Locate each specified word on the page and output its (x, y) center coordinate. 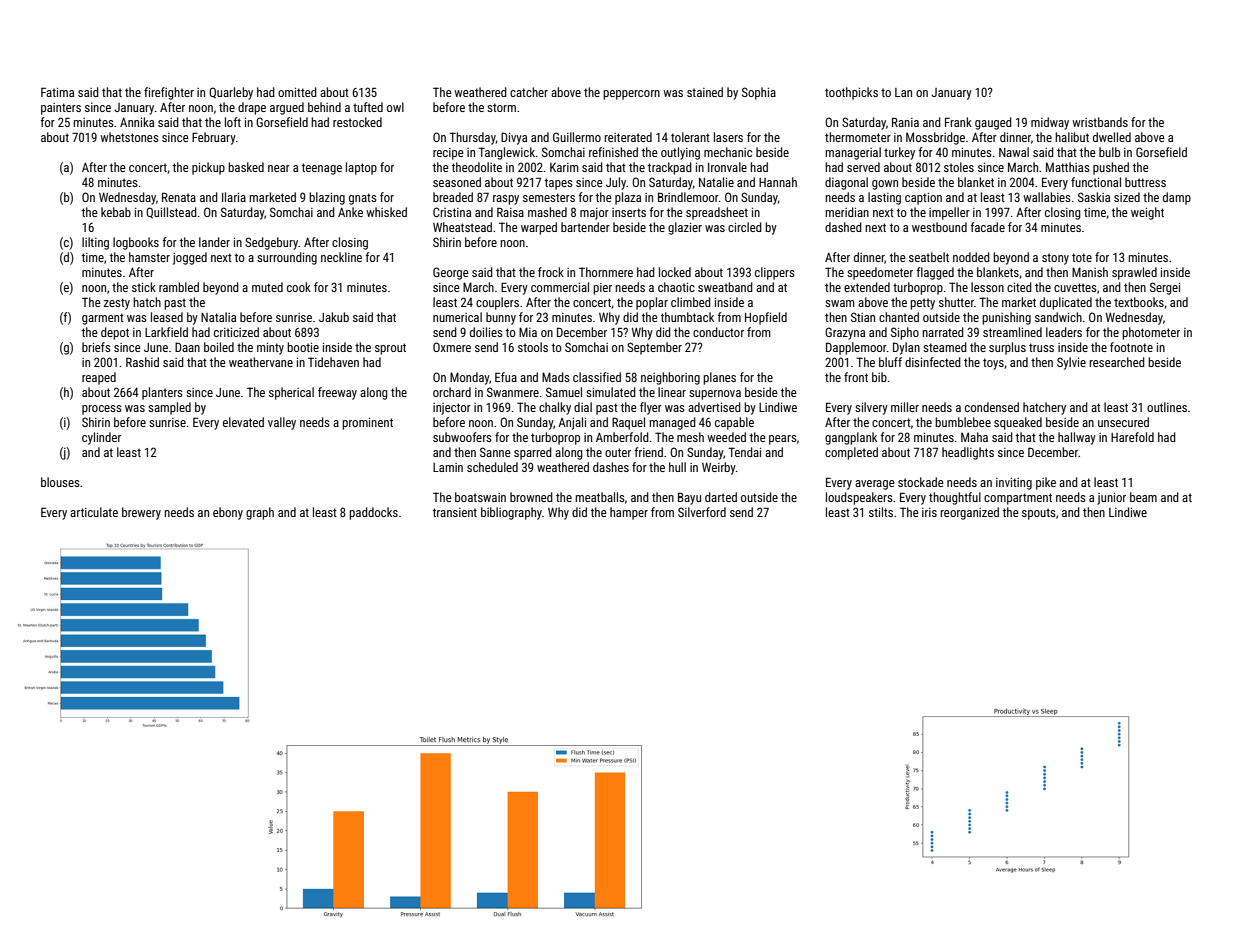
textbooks (1139, 302)
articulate (94, 512)
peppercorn (631, 95)
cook (299, 287)
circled (745, 227)
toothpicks (851, 93)
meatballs (600, 497)
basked (246, 167)
